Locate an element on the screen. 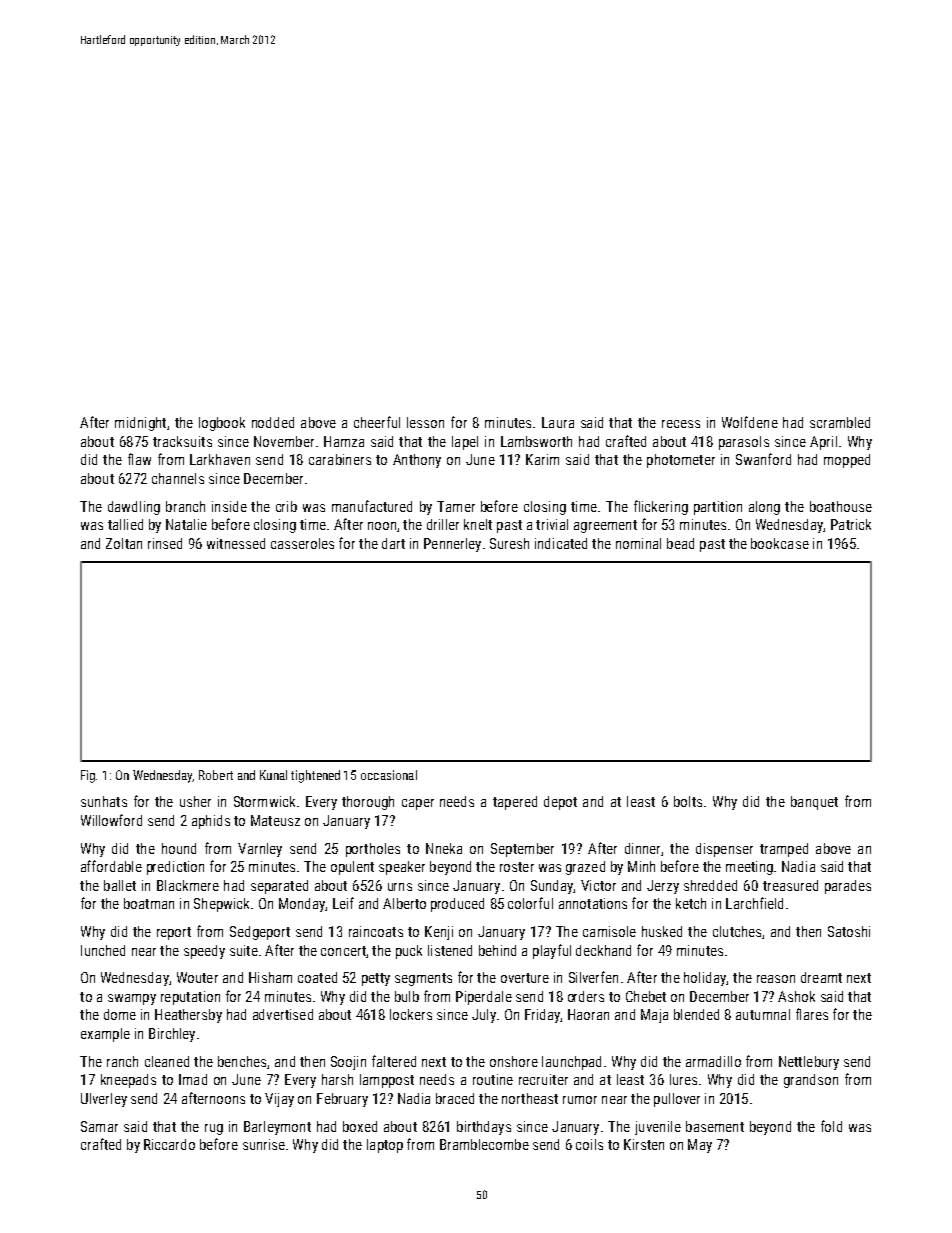  scrambled is located at coordinates (840, 422).
